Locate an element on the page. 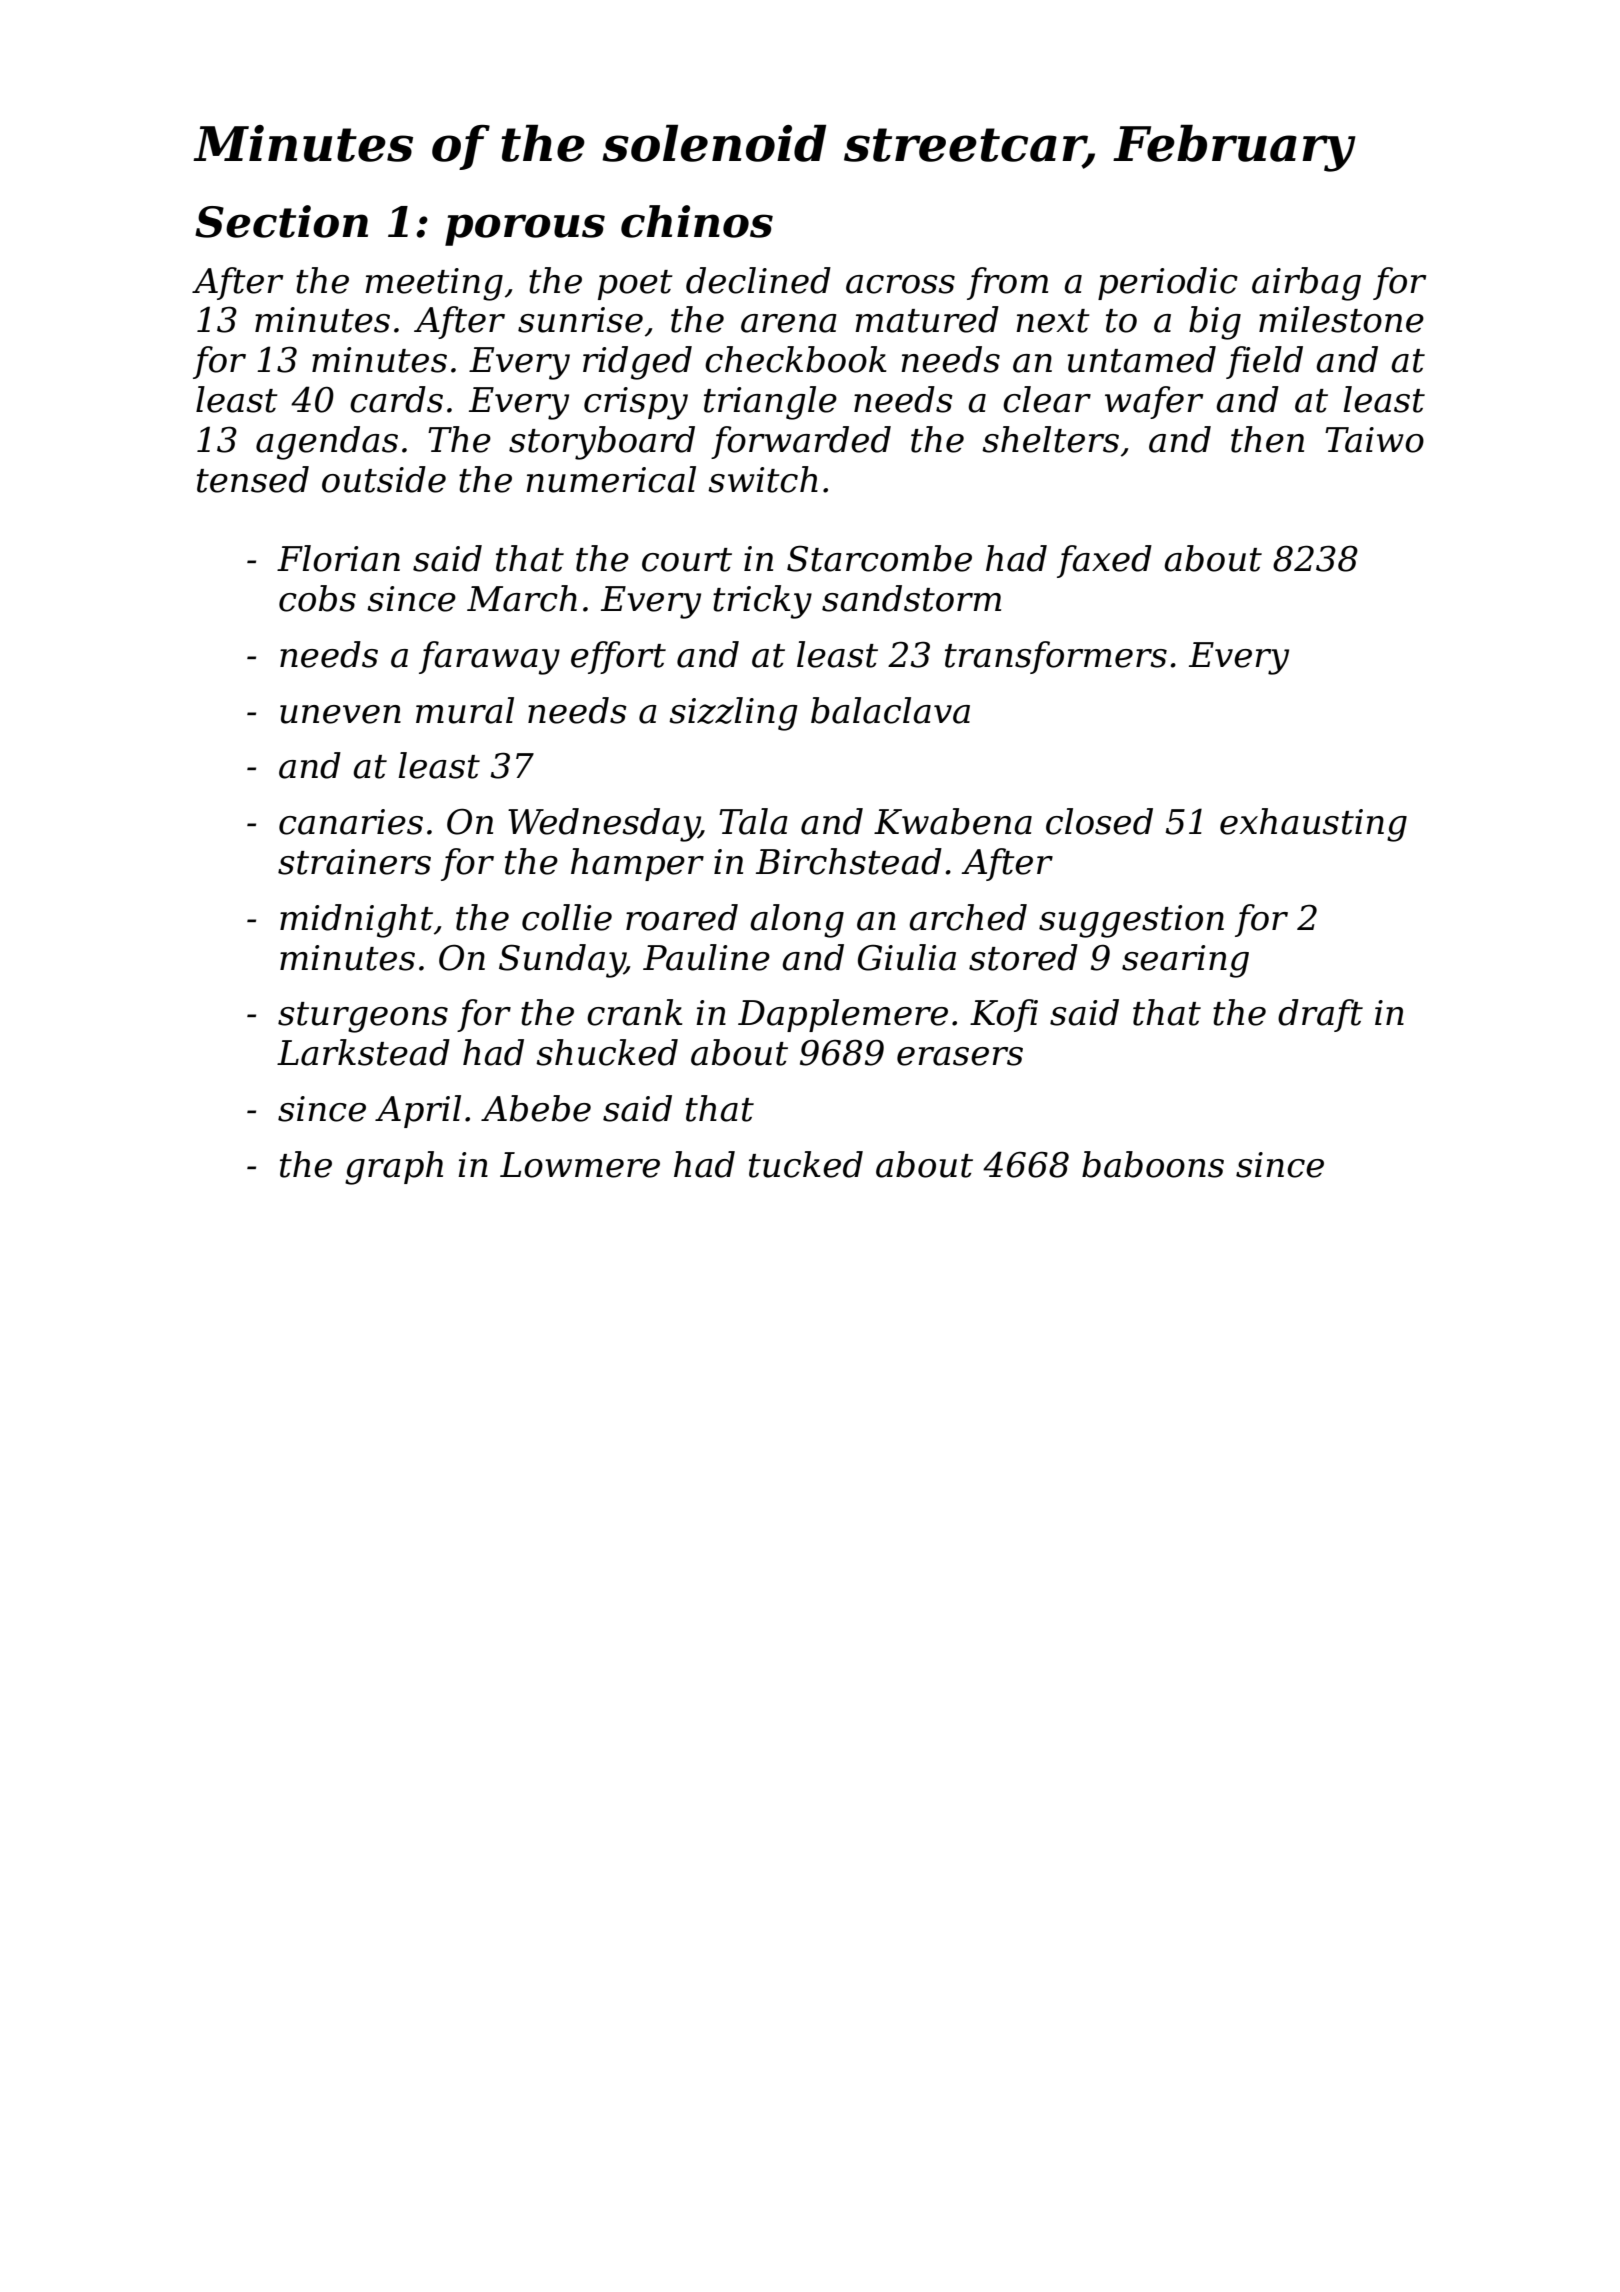 The image size is (1620, 2292). cobs is located at coordinates (317, 598).
